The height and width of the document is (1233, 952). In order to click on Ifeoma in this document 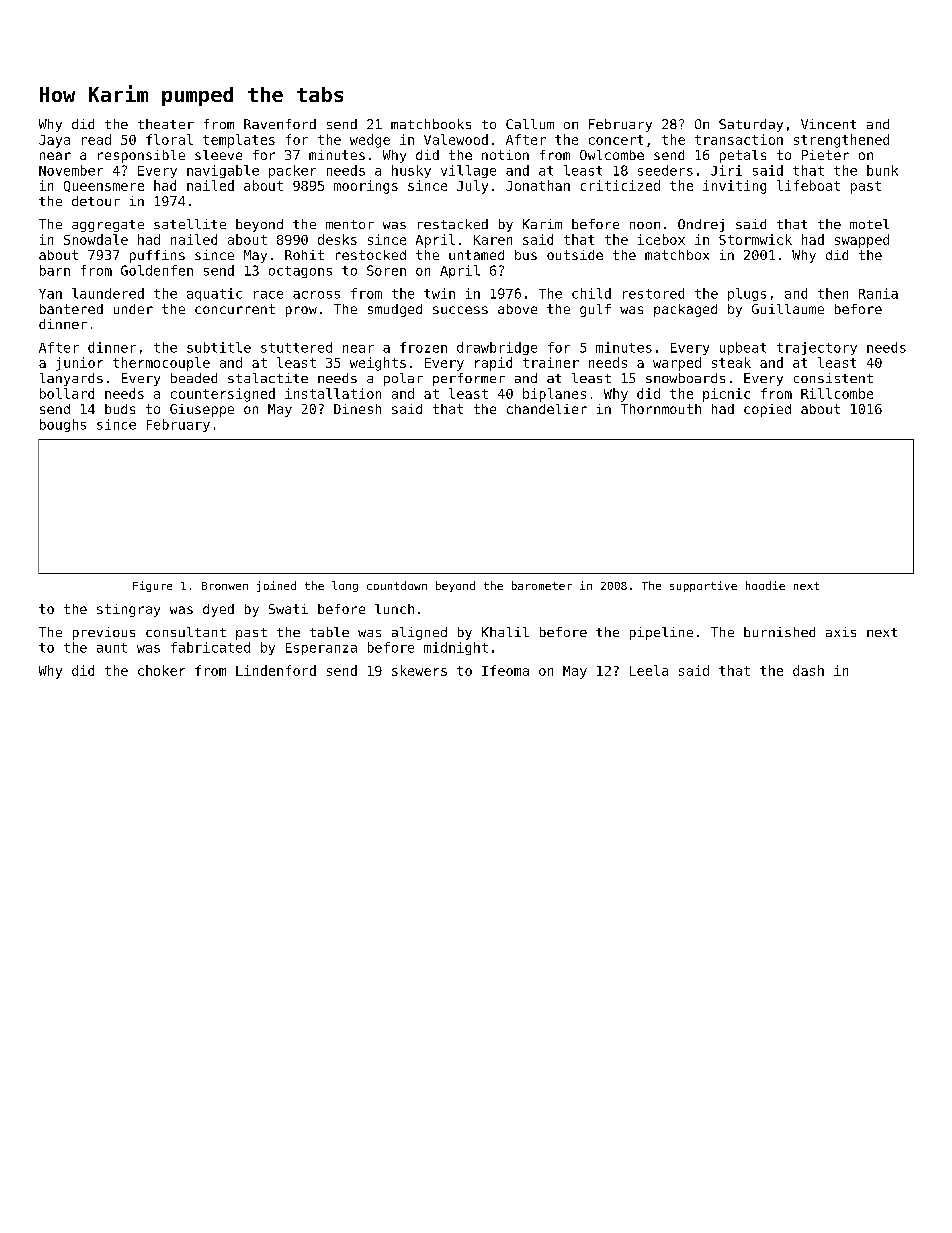, I will do `click(505, 670)`.
